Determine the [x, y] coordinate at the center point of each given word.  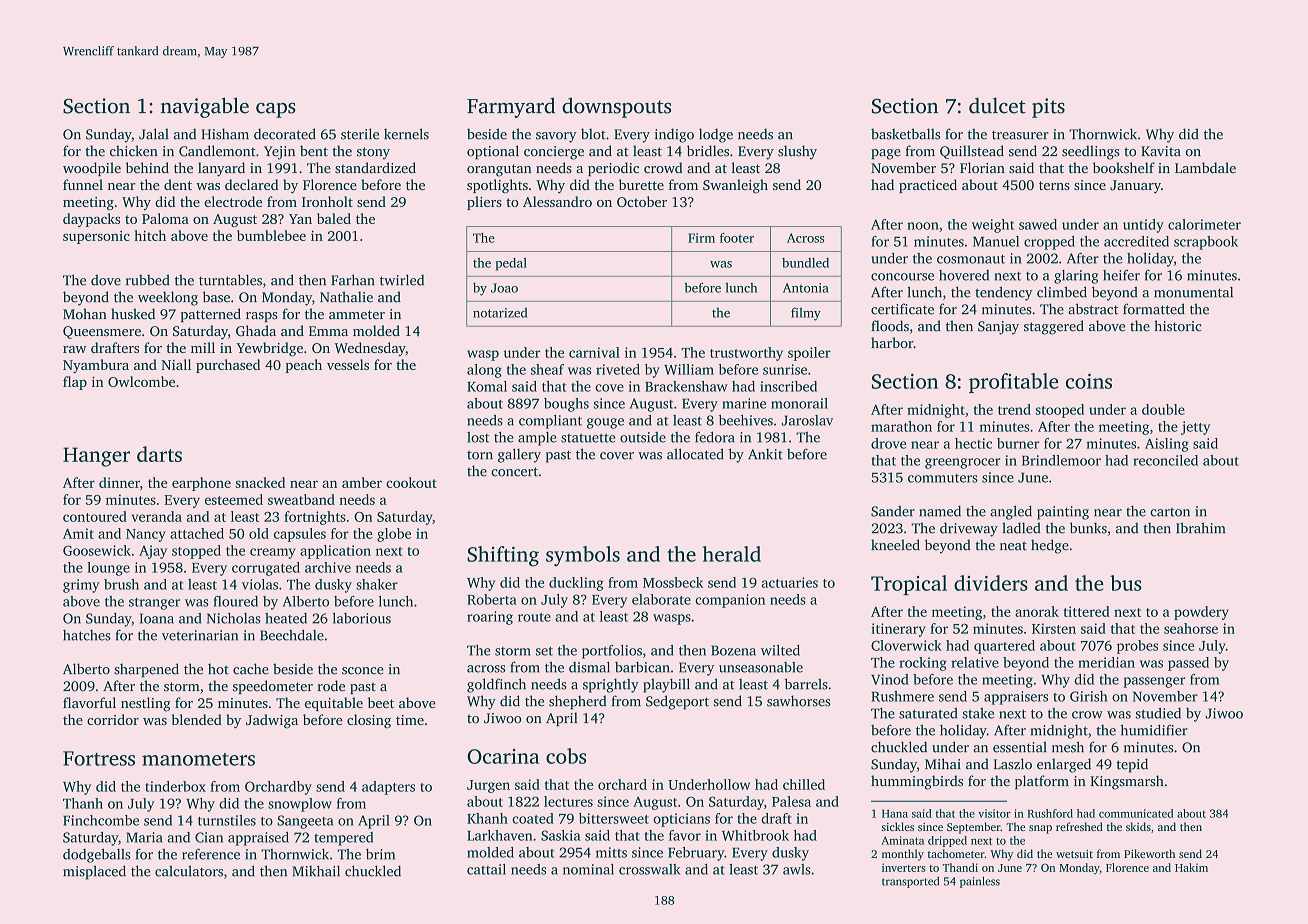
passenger [1154, 682]
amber [362, 482]
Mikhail [316, 871]
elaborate [661, 599]
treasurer [1020, 135]
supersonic [96, 237]
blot [593, 134]
